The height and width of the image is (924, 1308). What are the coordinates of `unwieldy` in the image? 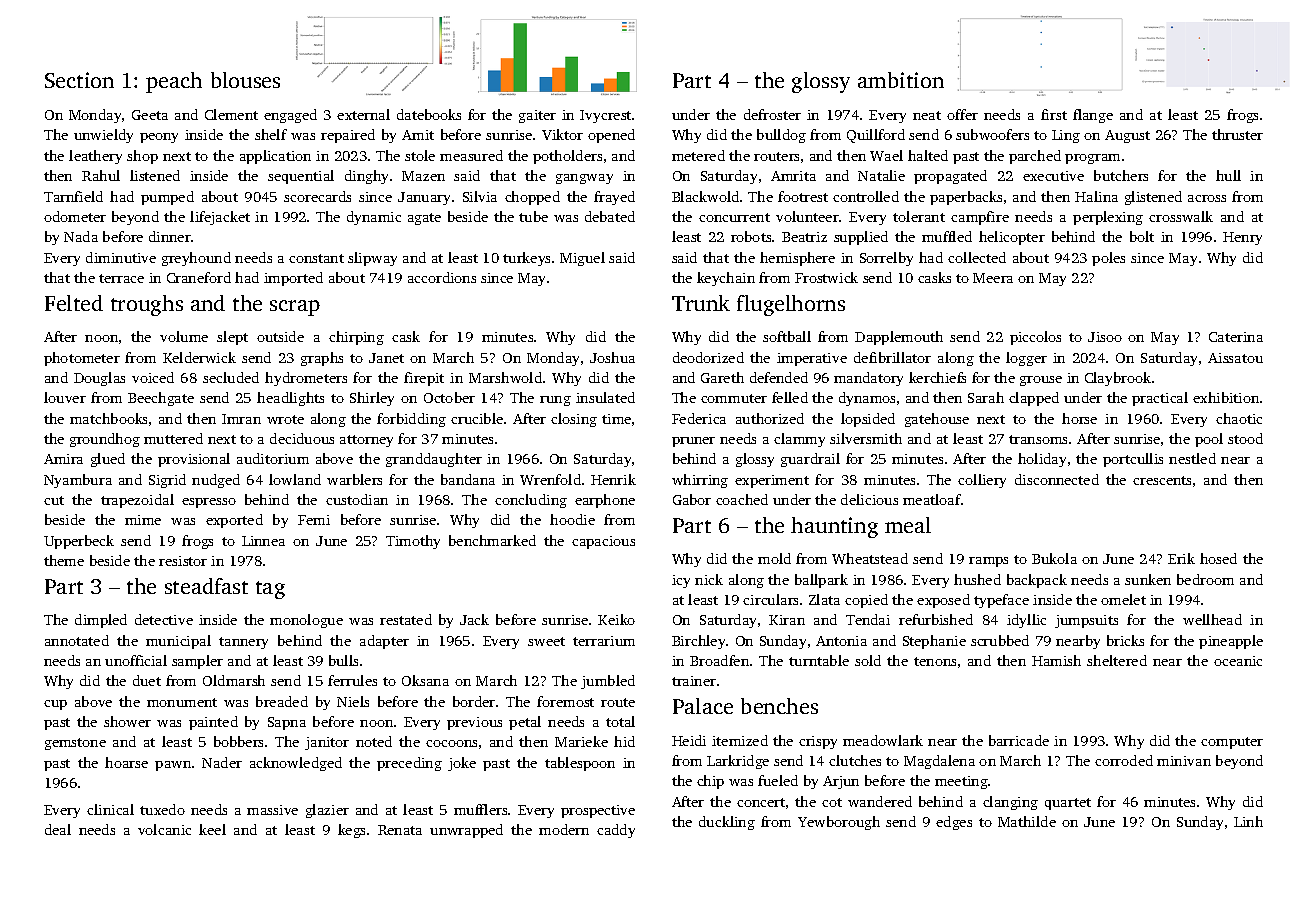 It's located at (103, 136).
